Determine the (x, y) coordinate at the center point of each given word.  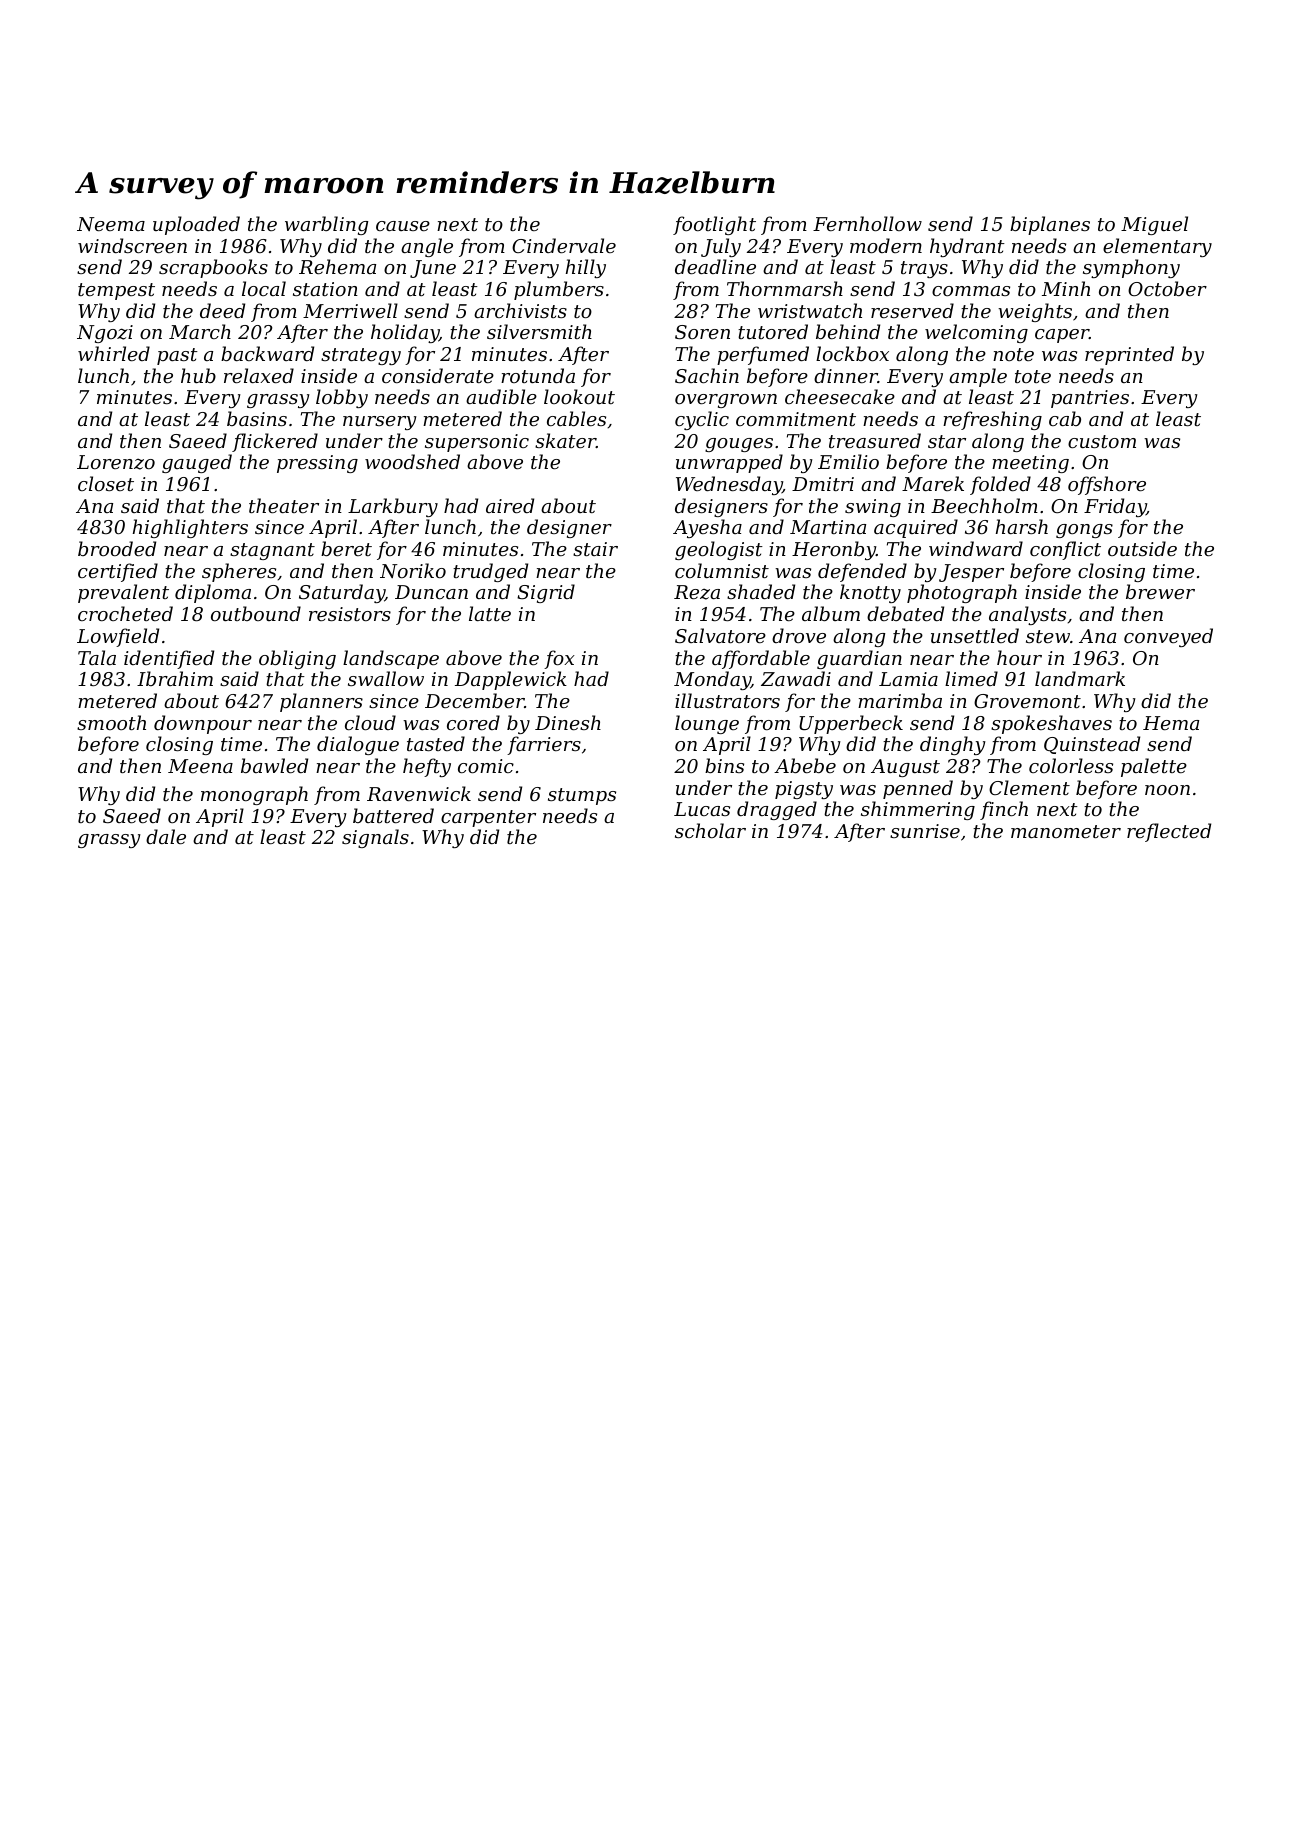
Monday (712, 680)
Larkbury (393, 507)
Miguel (1154, 225)
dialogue (358, 745)
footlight (714, 225)
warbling (326, 225)
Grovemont (1027, 701)
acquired (916, 528)
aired (510, 505)
